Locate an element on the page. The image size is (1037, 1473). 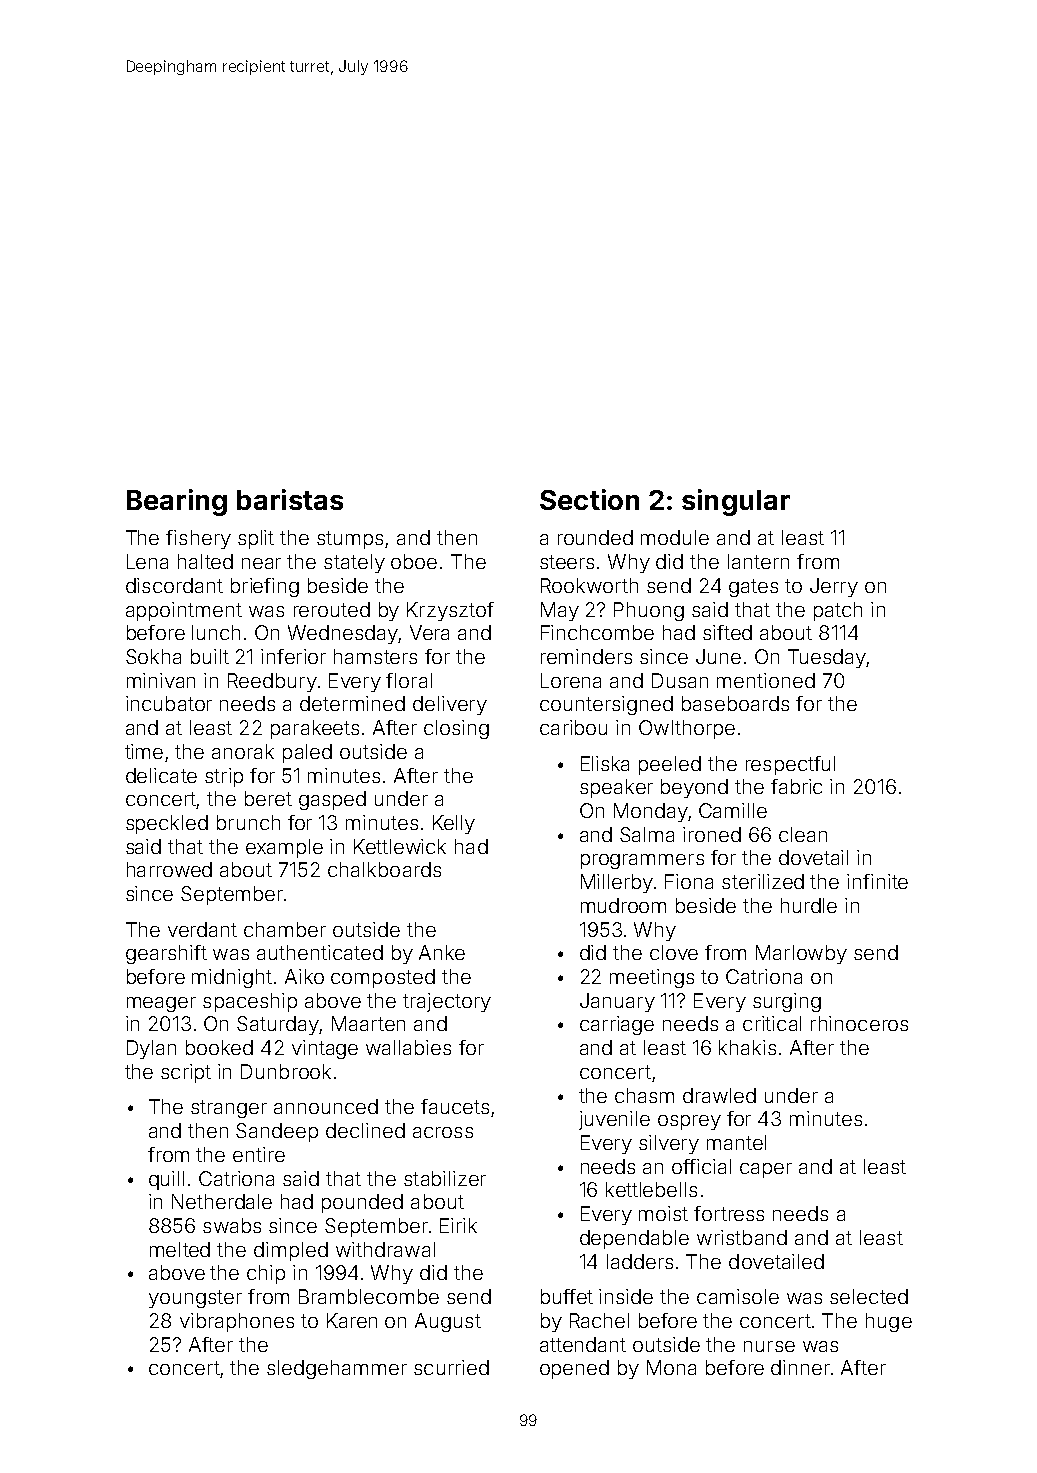
Bearing is located at coordinates (177, 502).
